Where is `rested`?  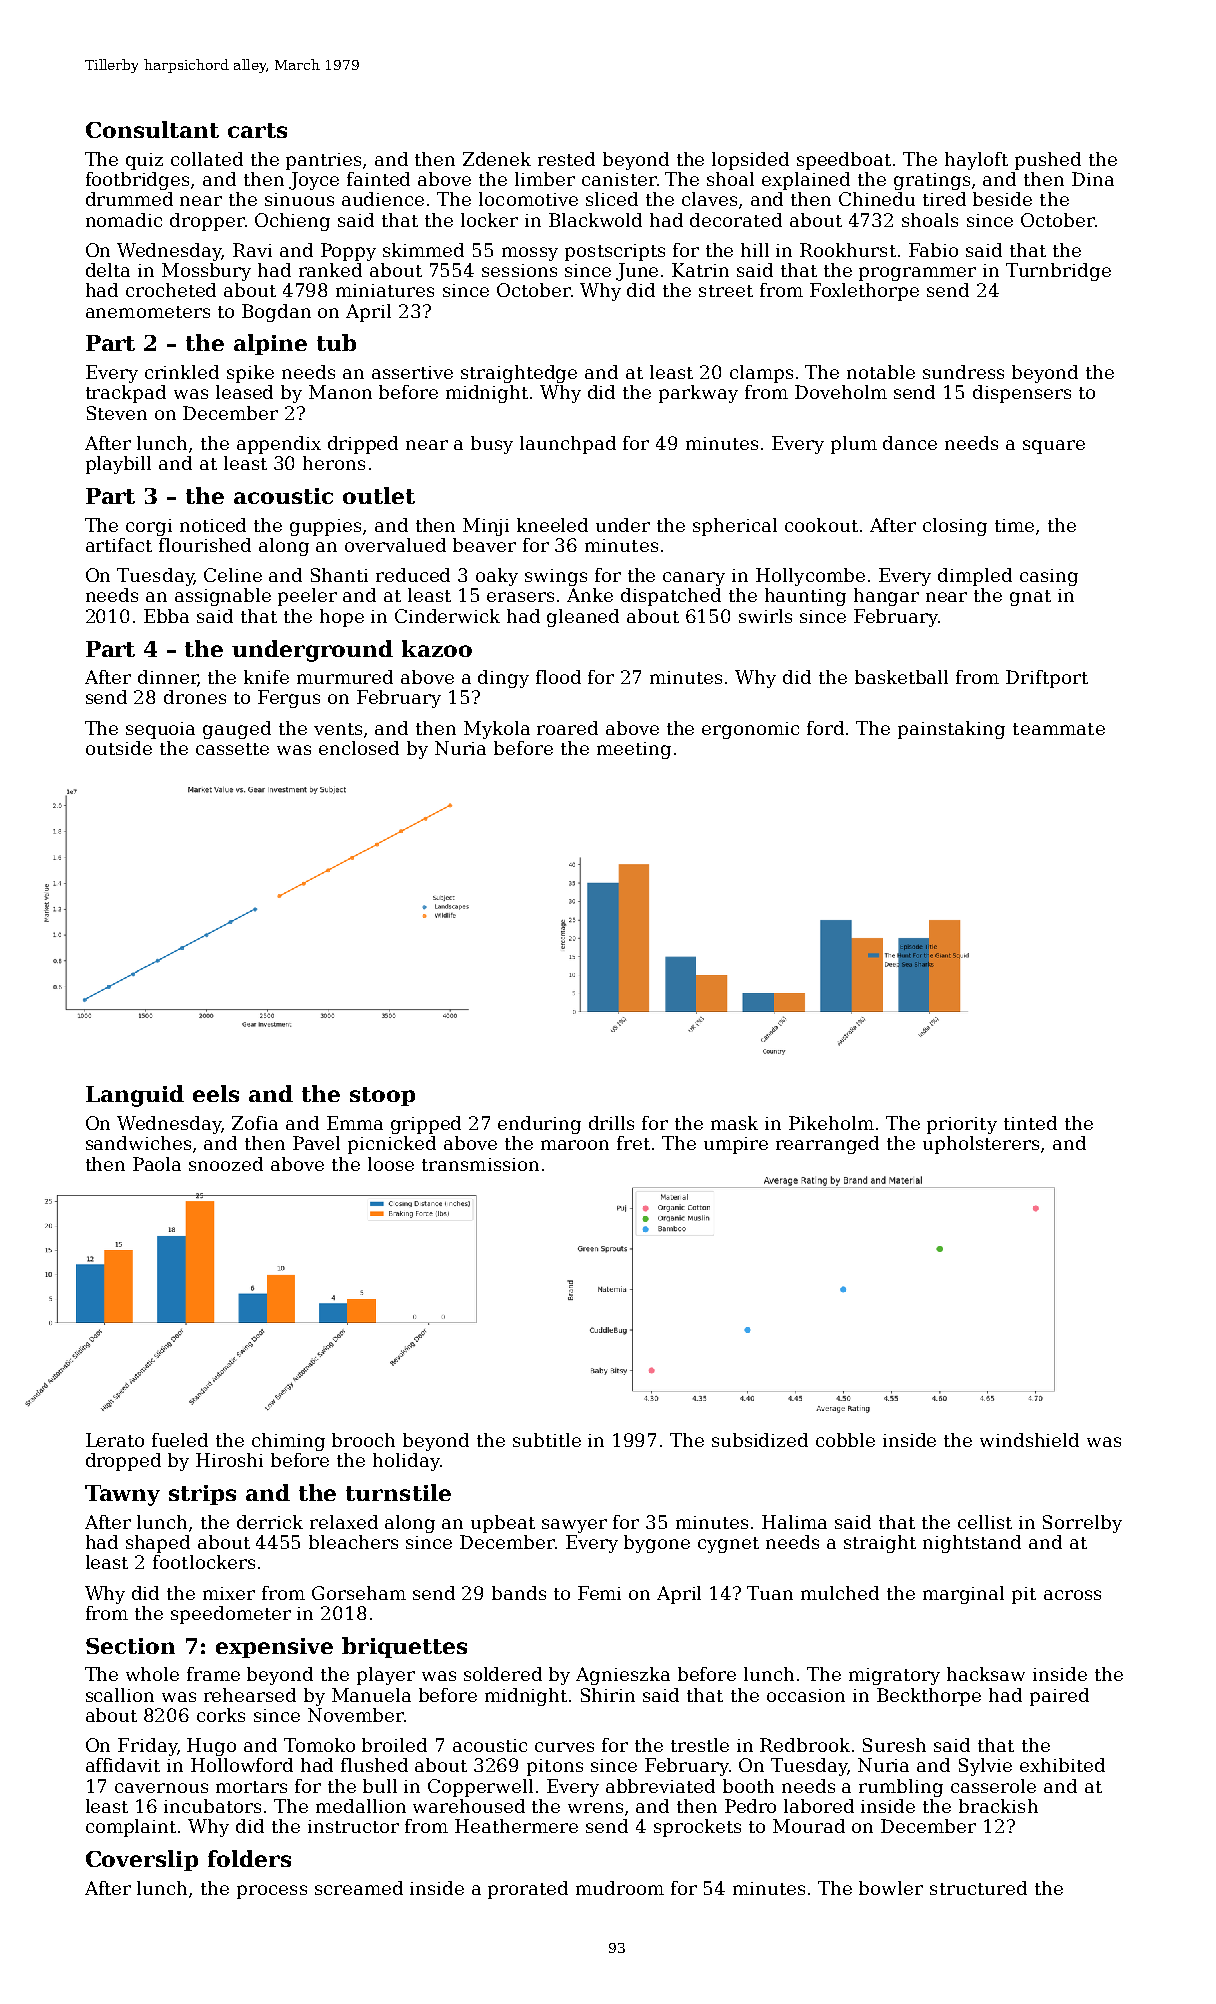 rested is located at coordinates (566, 159).
